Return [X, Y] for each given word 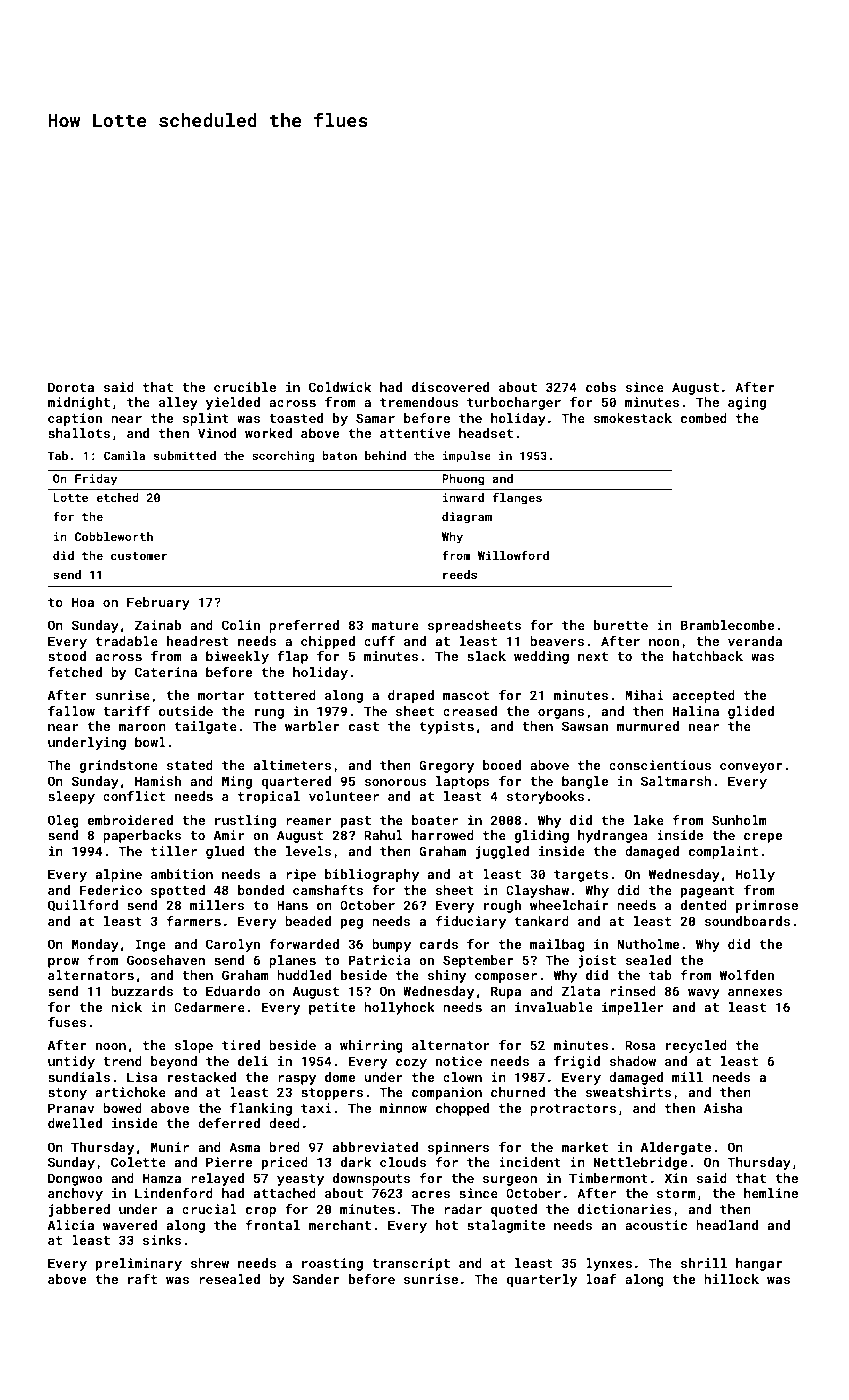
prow [63, 963]
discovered [450, 387]
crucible [245, 387]
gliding [542, 836]
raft [142, 1279]
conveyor [751, 768]
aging [747, 403]
